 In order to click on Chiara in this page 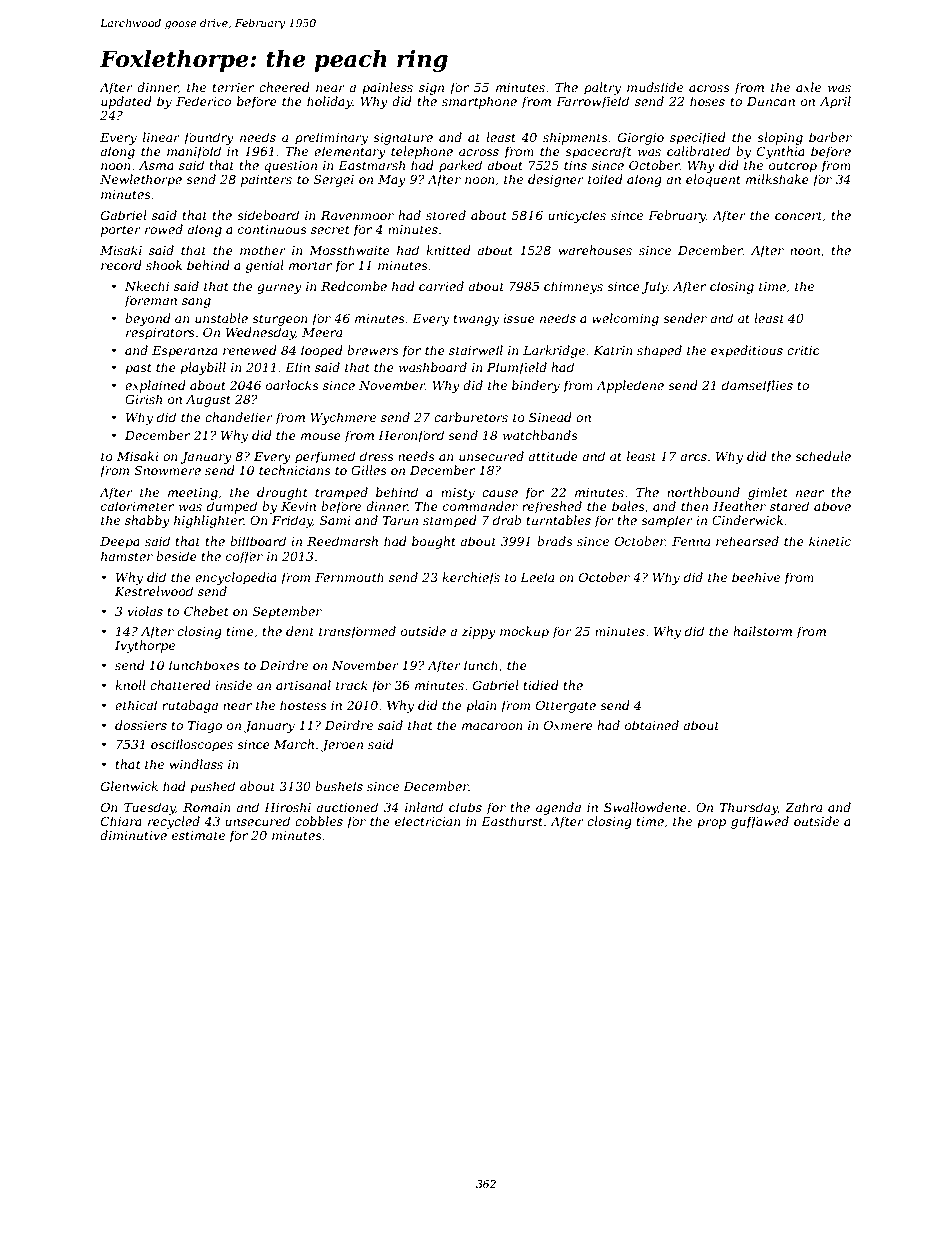, I will do `click(121, 821)`.
